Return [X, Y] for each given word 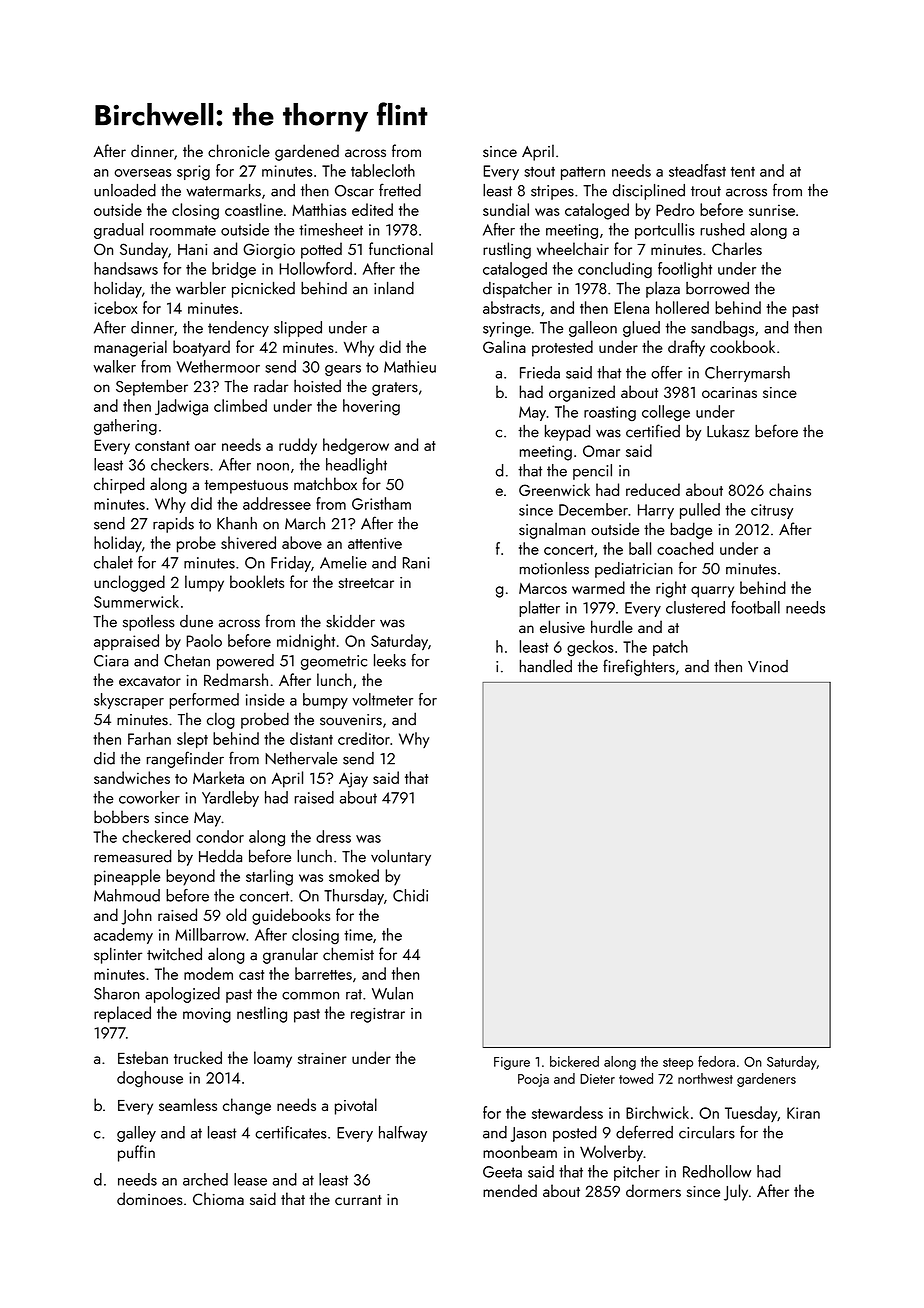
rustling [507, 250]
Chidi [410, 895]
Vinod [768, 666]
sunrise [772, 210]
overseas [143, 173]
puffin [136, 1153]
